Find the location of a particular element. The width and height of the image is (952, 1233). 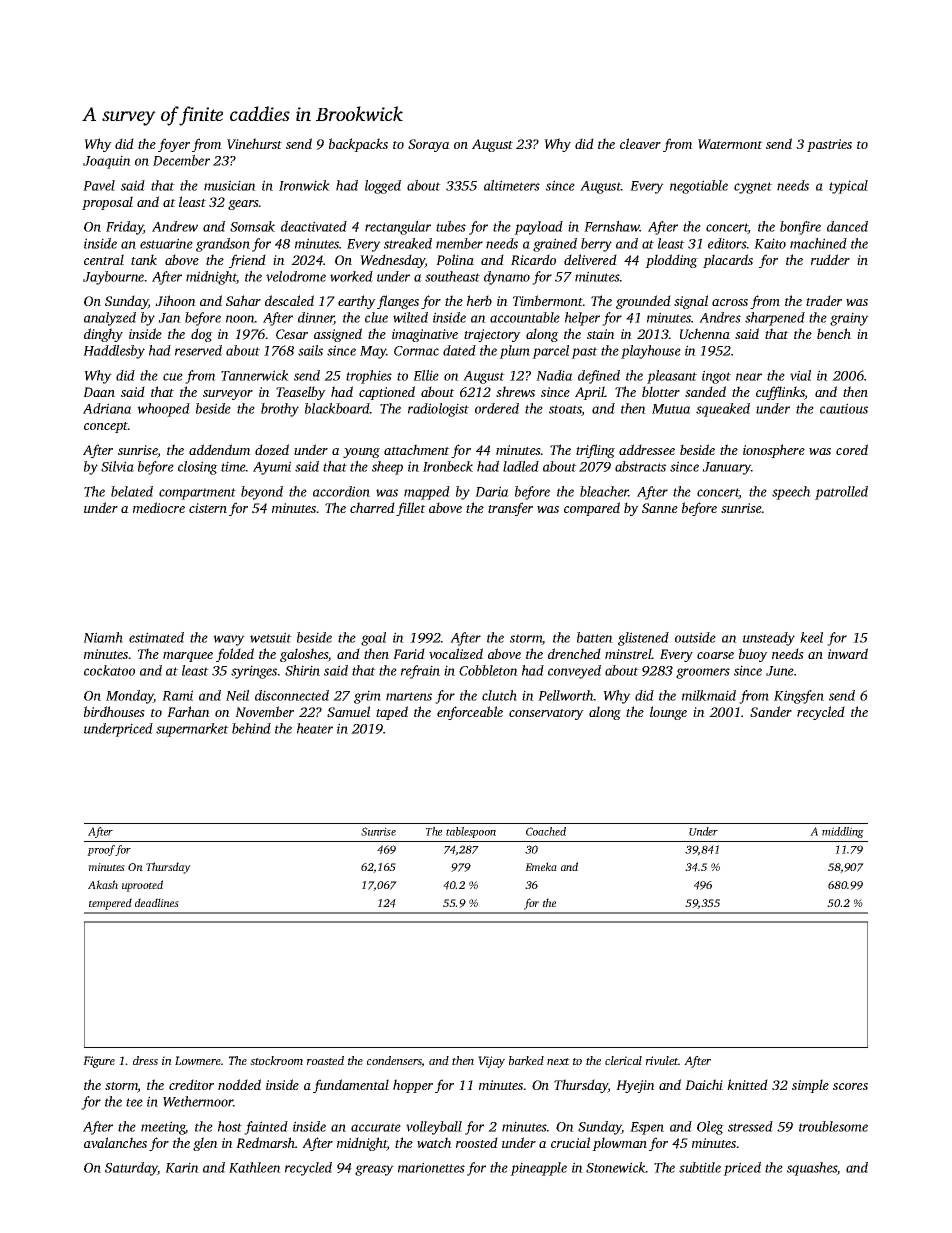

next is located at coordinates (558, 1061).
